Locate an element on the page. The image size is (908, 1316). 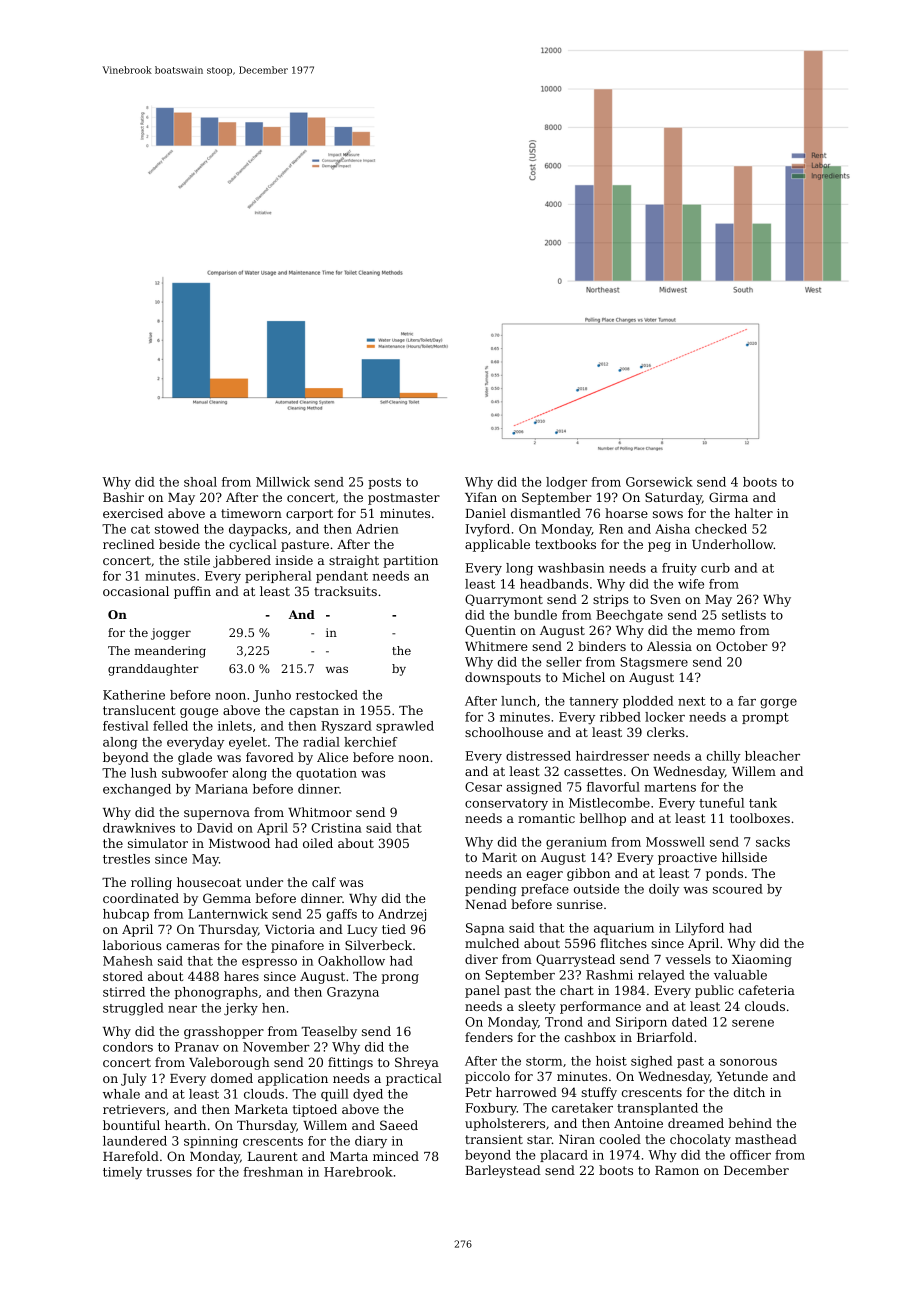
romantic is located at coordinates (546, 818).
